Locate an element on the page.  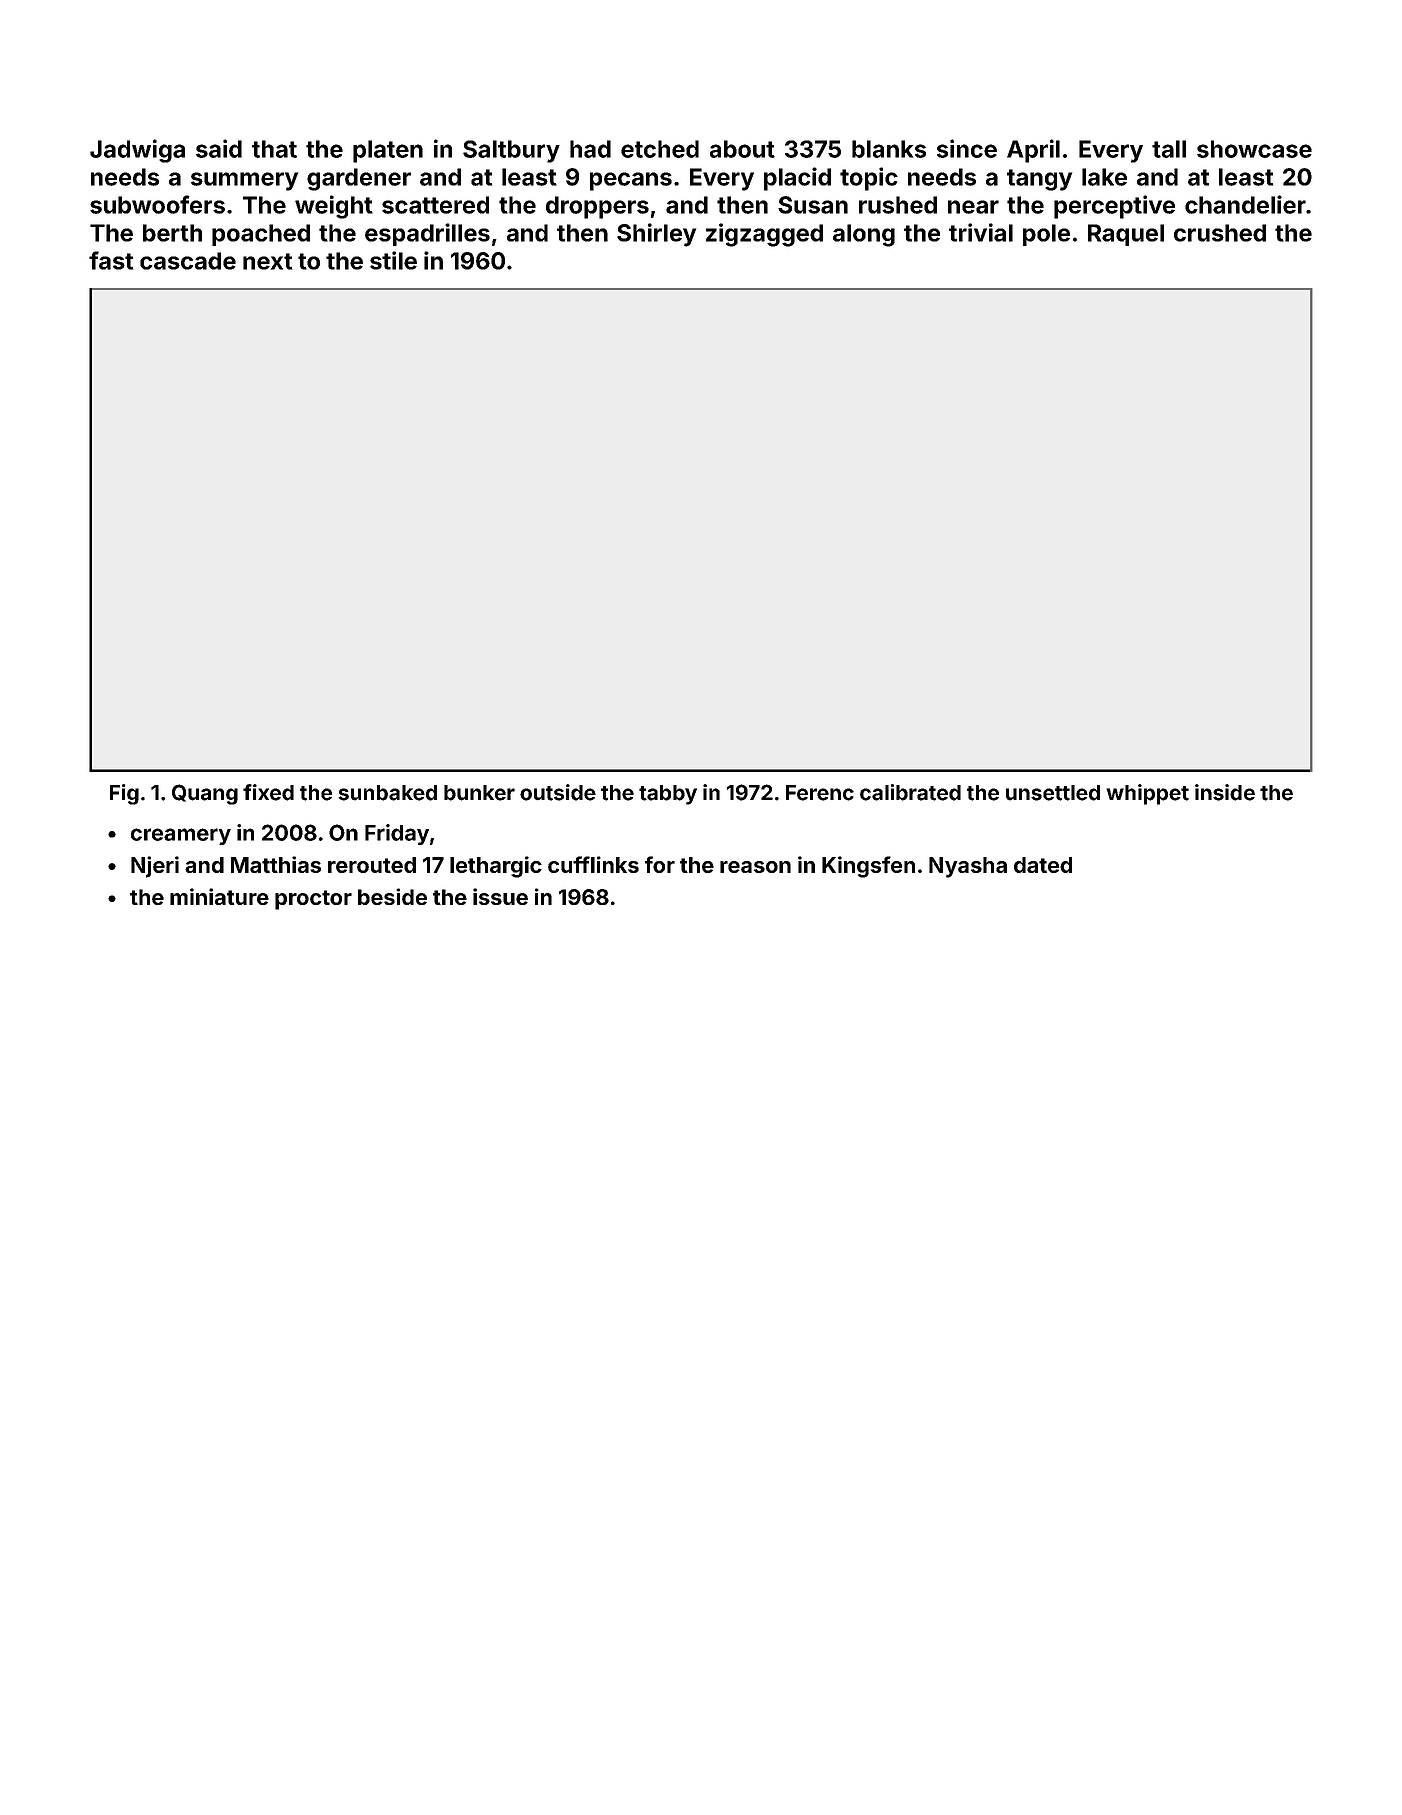
sunbaked is located at coordinates (387, 793).
